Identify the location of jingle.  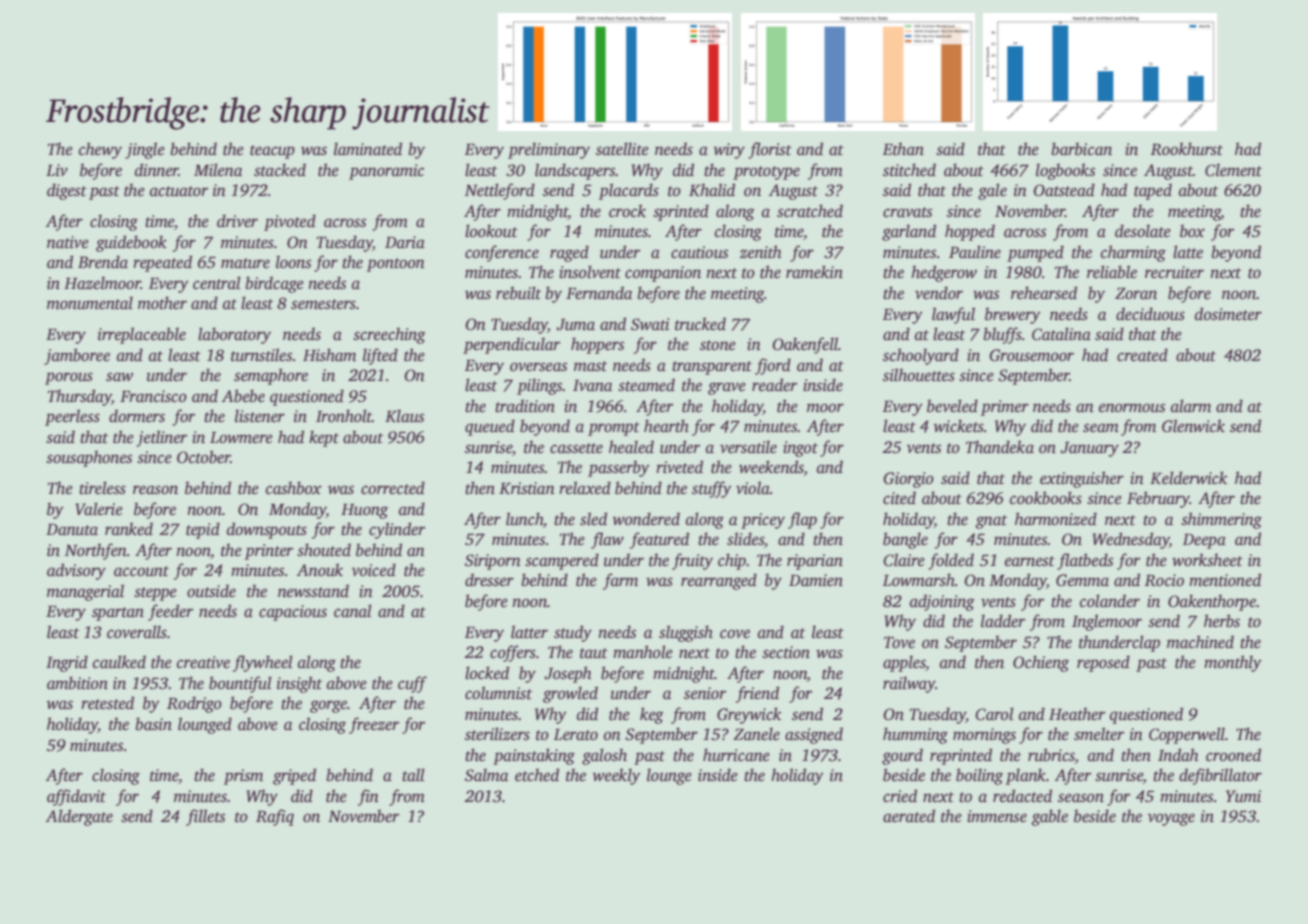
(145, 150).
